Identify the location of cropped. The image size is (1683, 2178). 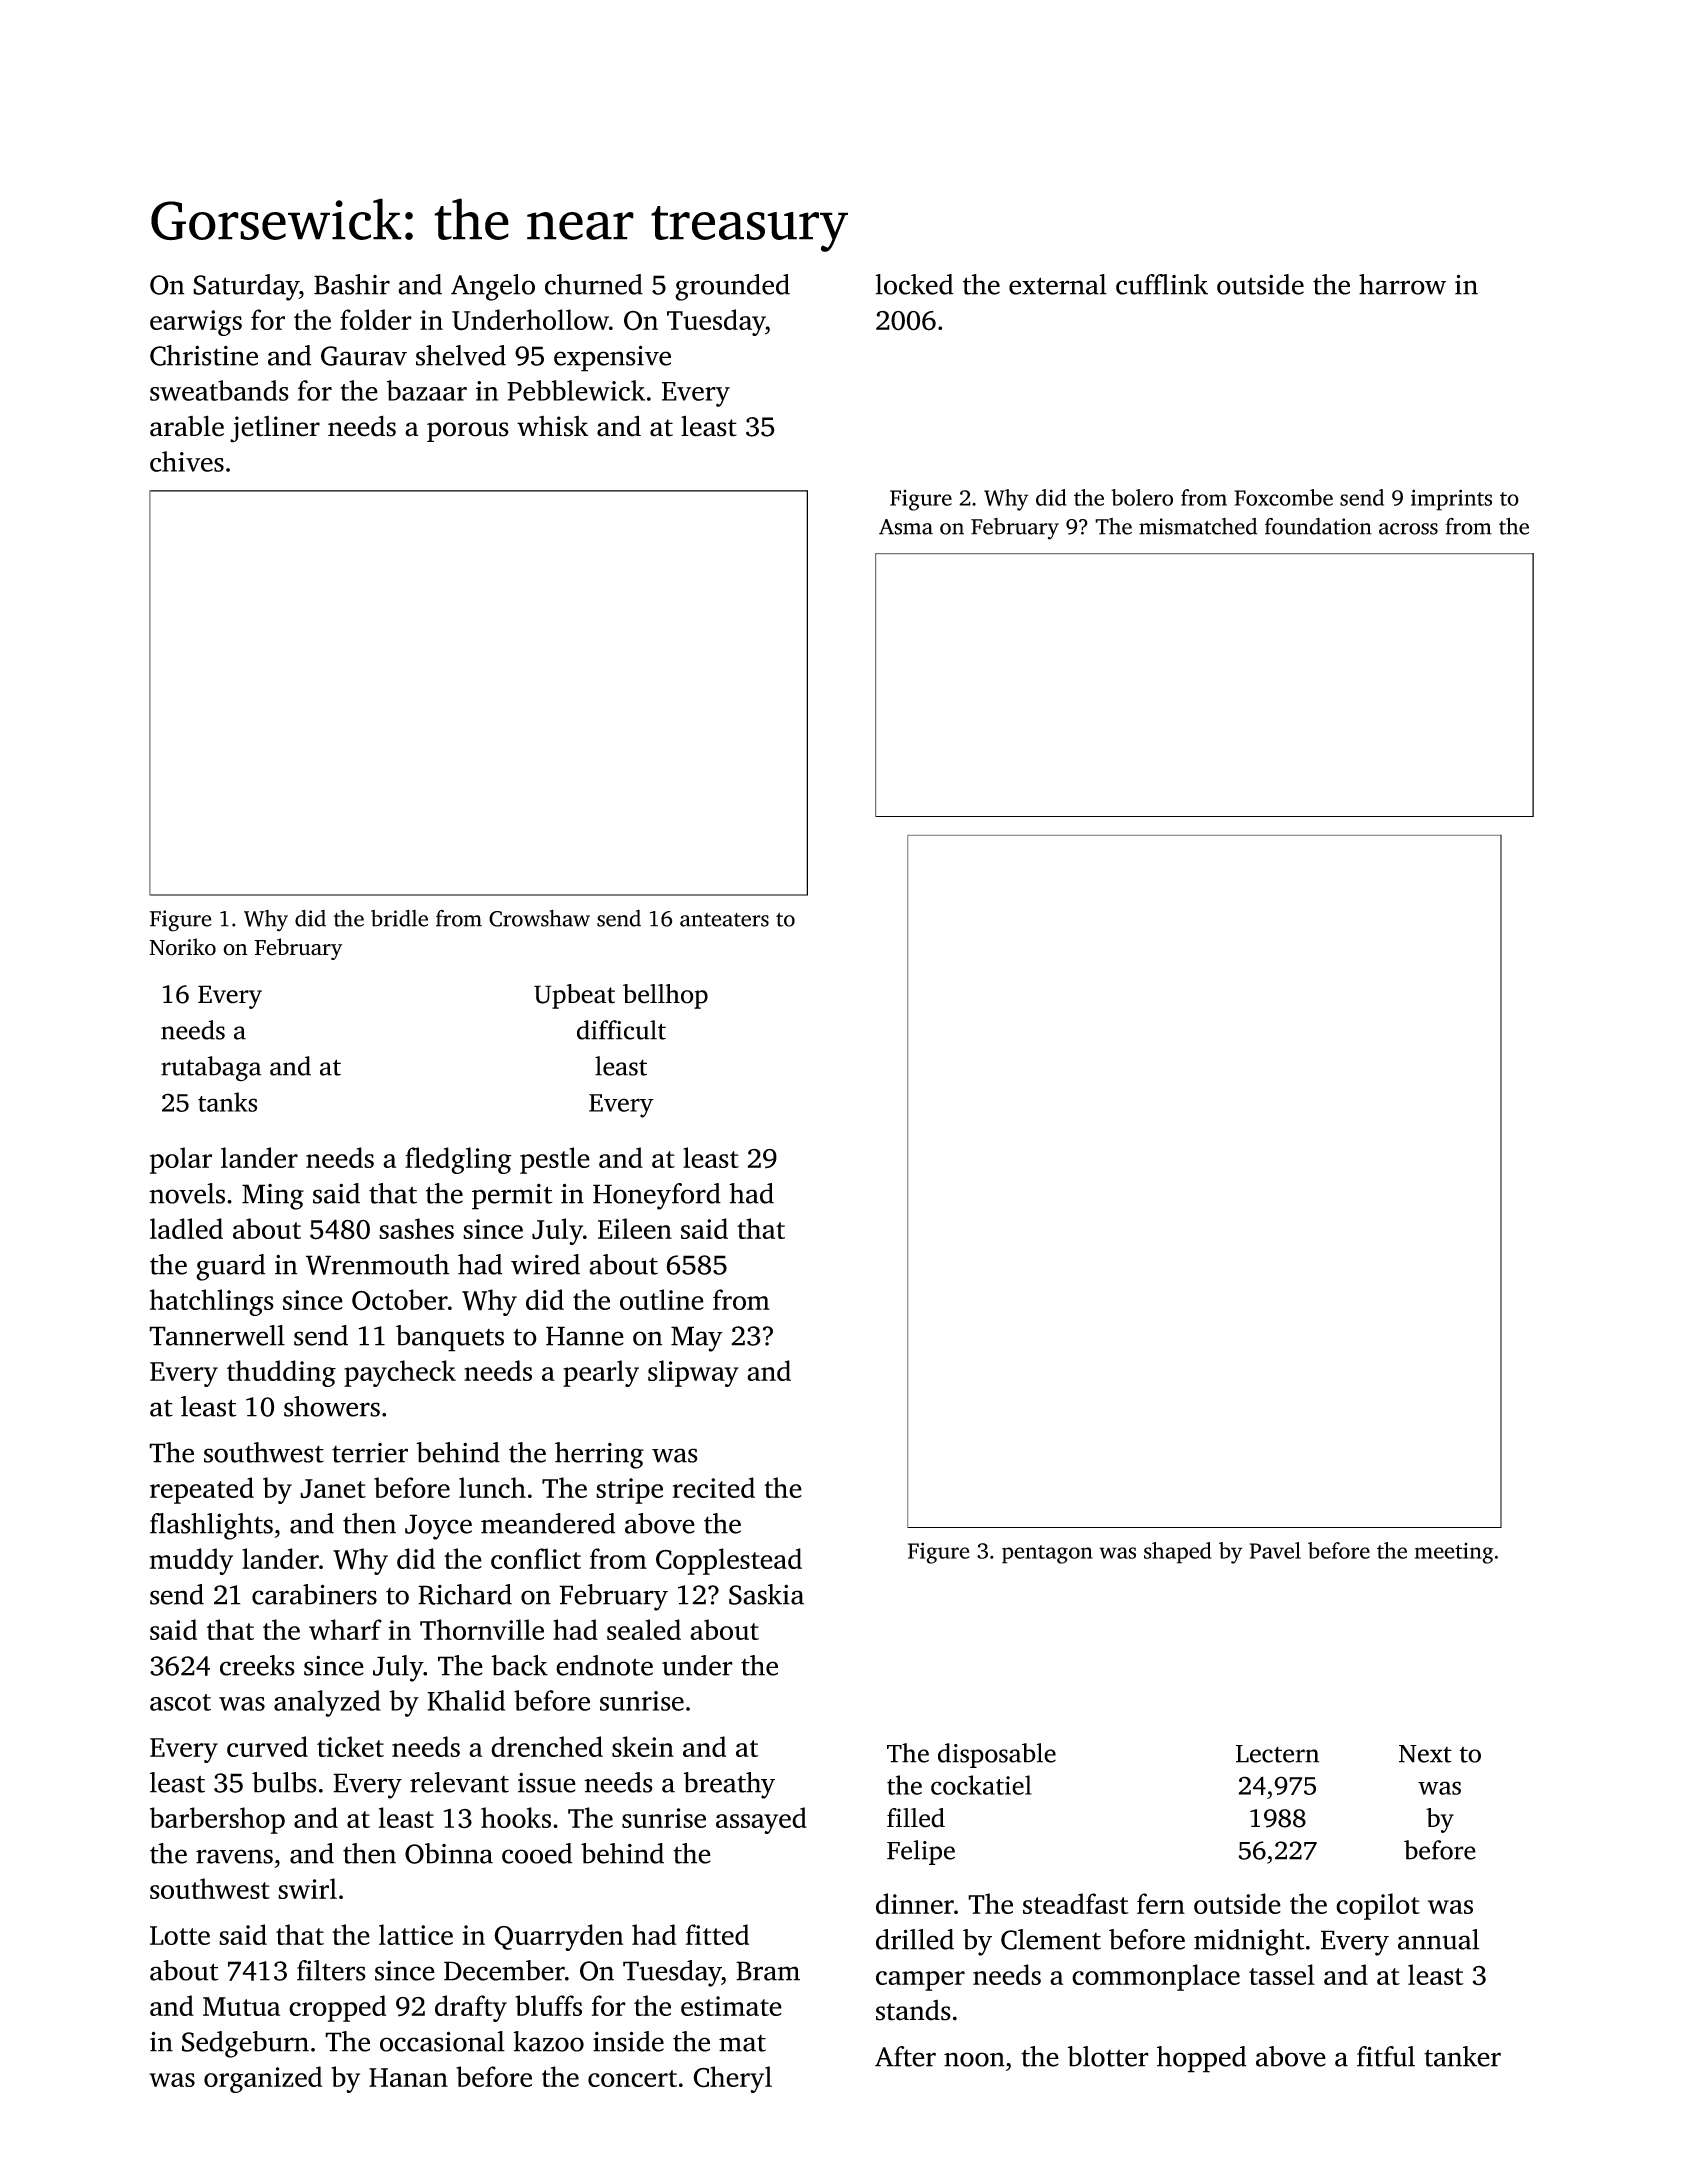
(337, 2008).
